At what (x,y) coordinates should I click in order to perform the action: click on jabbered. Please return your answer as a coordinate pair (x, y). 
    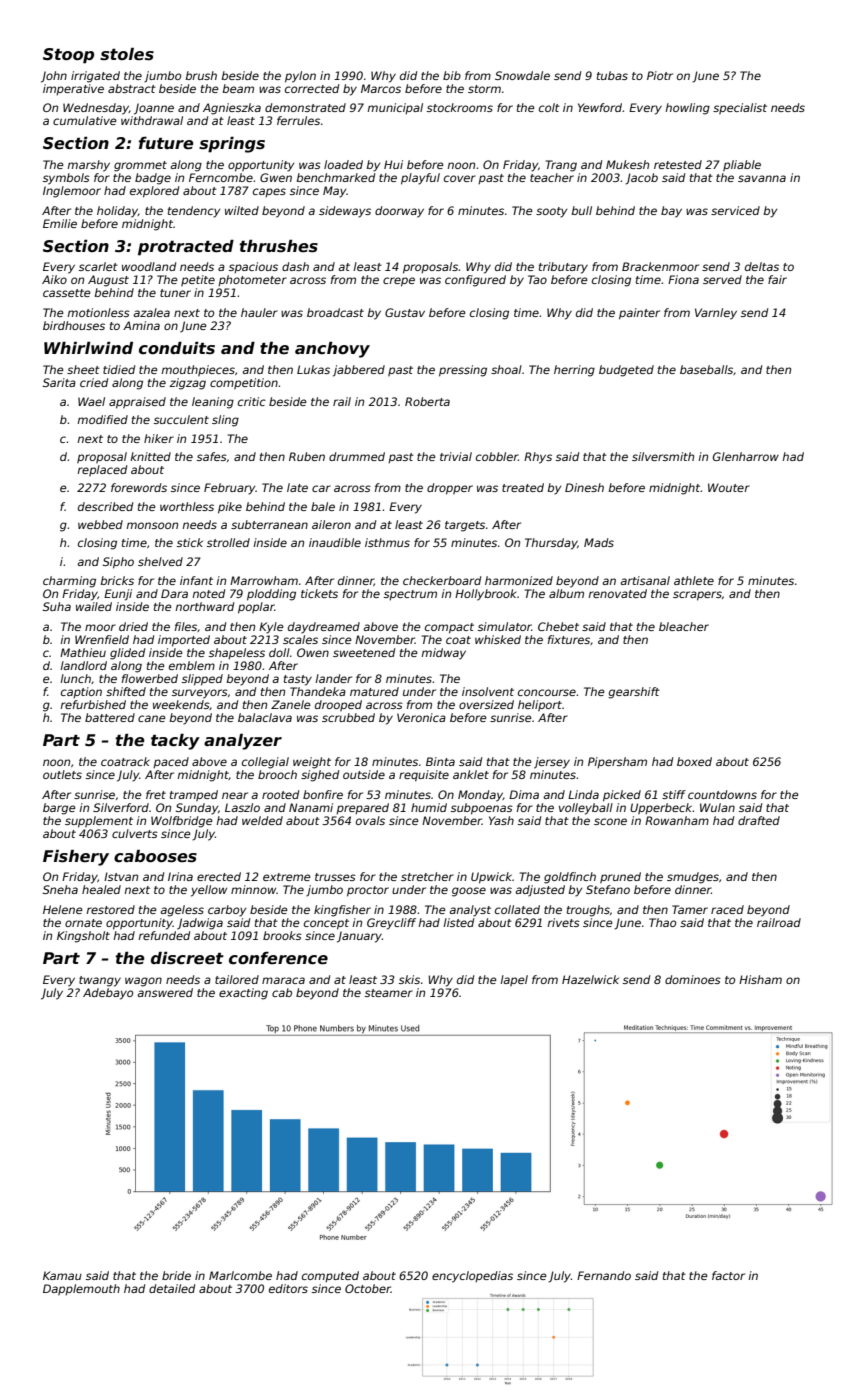
    Looking at the image, I should click on (359, 371).
